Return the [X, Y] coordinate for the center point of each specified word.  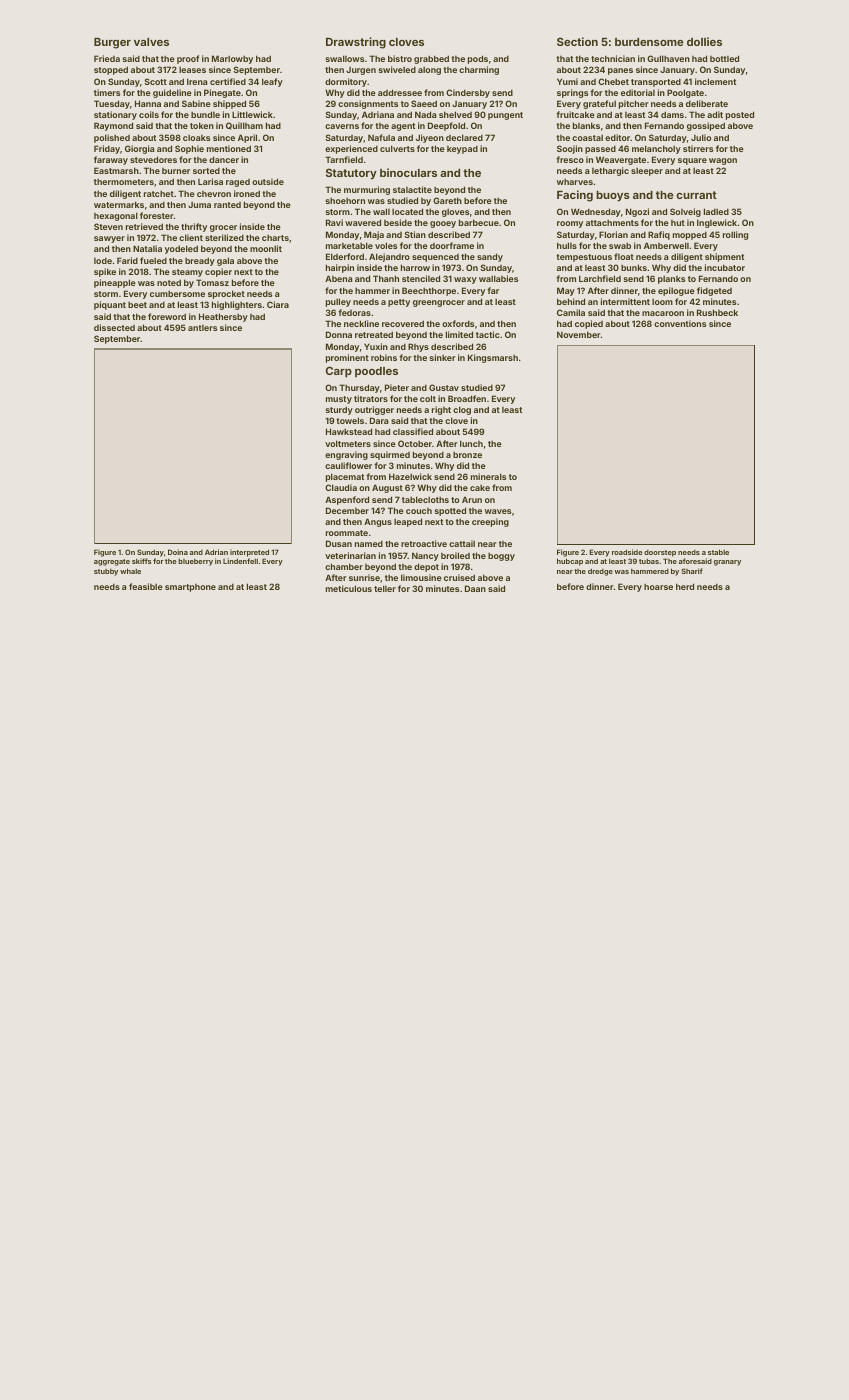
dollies [704, 41]
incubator [725, 267]
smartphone [190, 588]
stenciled [421, 278]
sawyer [109, 239]
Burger [112, 43]
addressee [400, 92]
